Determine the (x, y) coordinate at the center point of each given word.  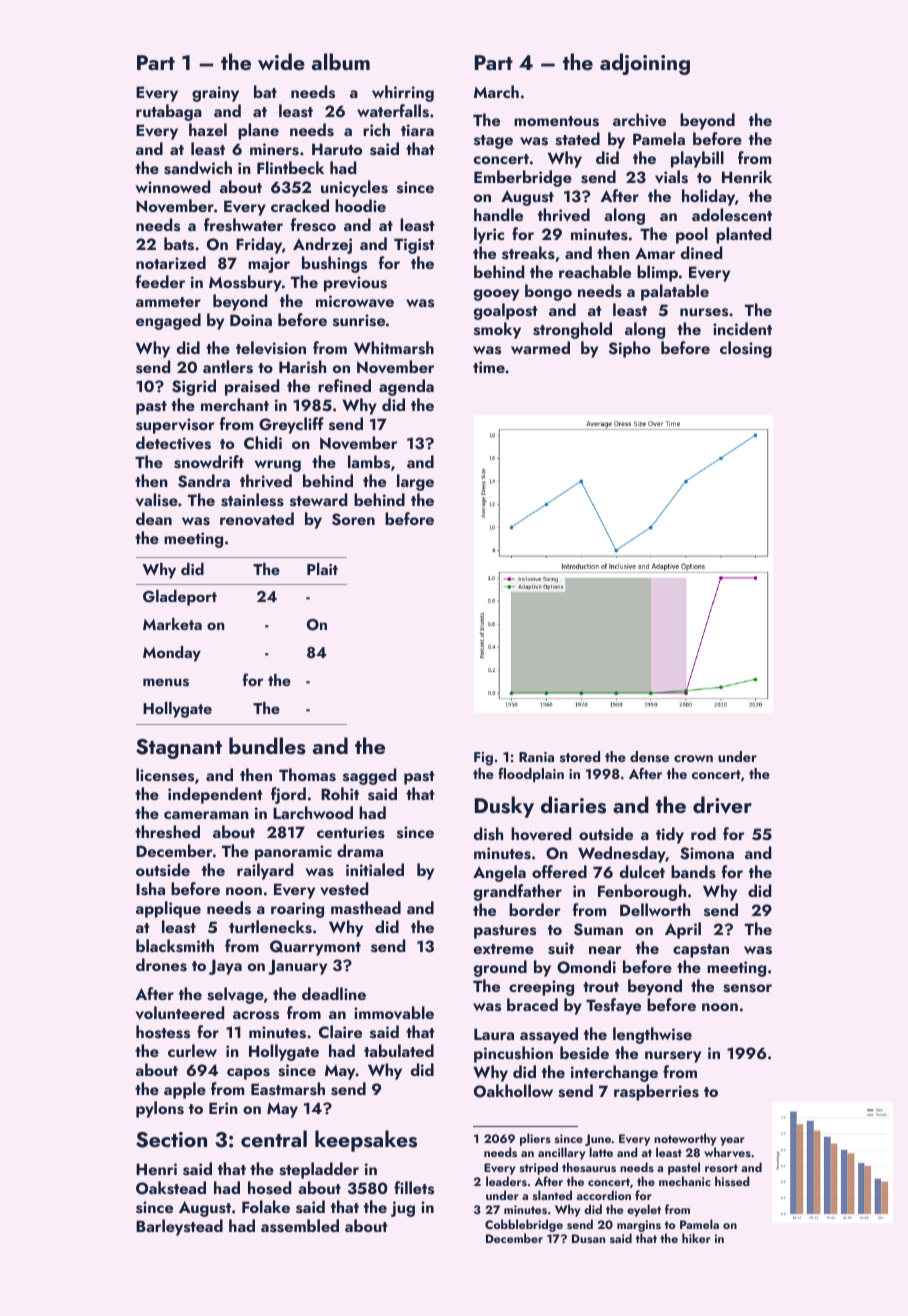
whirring (403, 93)
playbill (697, 159)
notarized (171, 262)
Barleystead (179, 1227)
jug (403, 1209)
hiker (696, 1238)
